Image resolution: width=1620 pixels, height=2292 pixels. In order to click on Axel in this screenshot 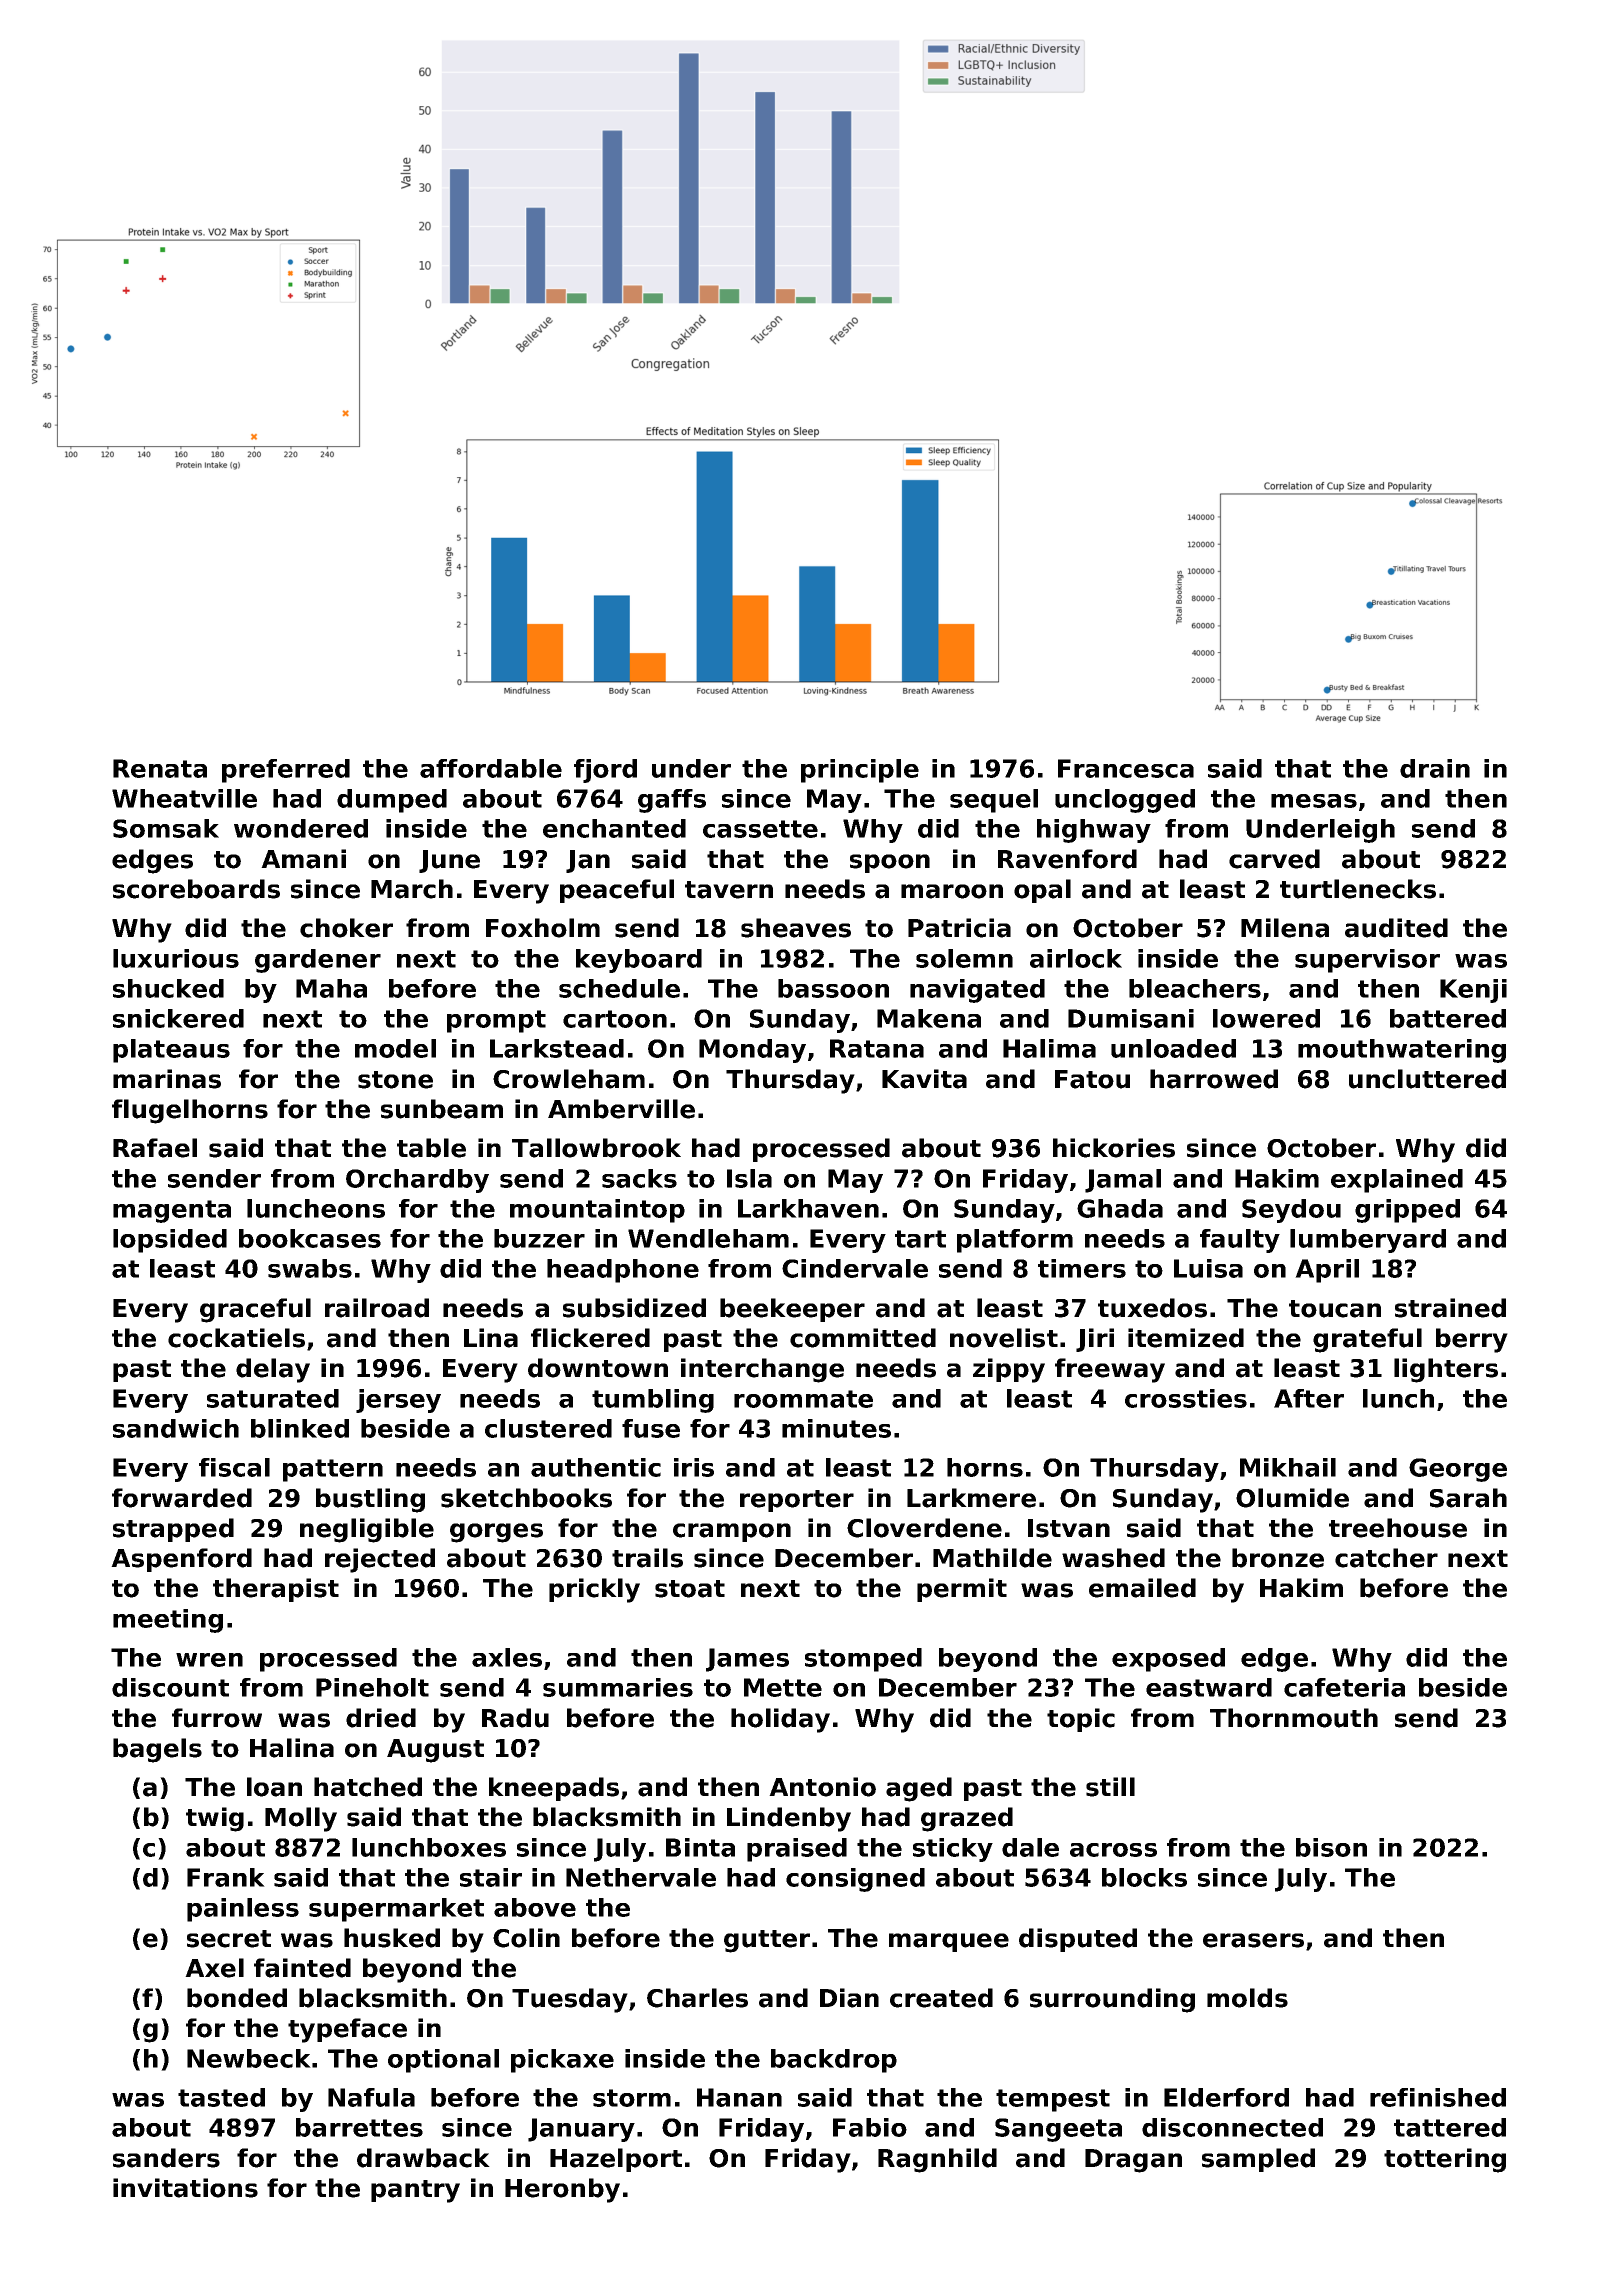, I will do `click(214, 1968)`.
